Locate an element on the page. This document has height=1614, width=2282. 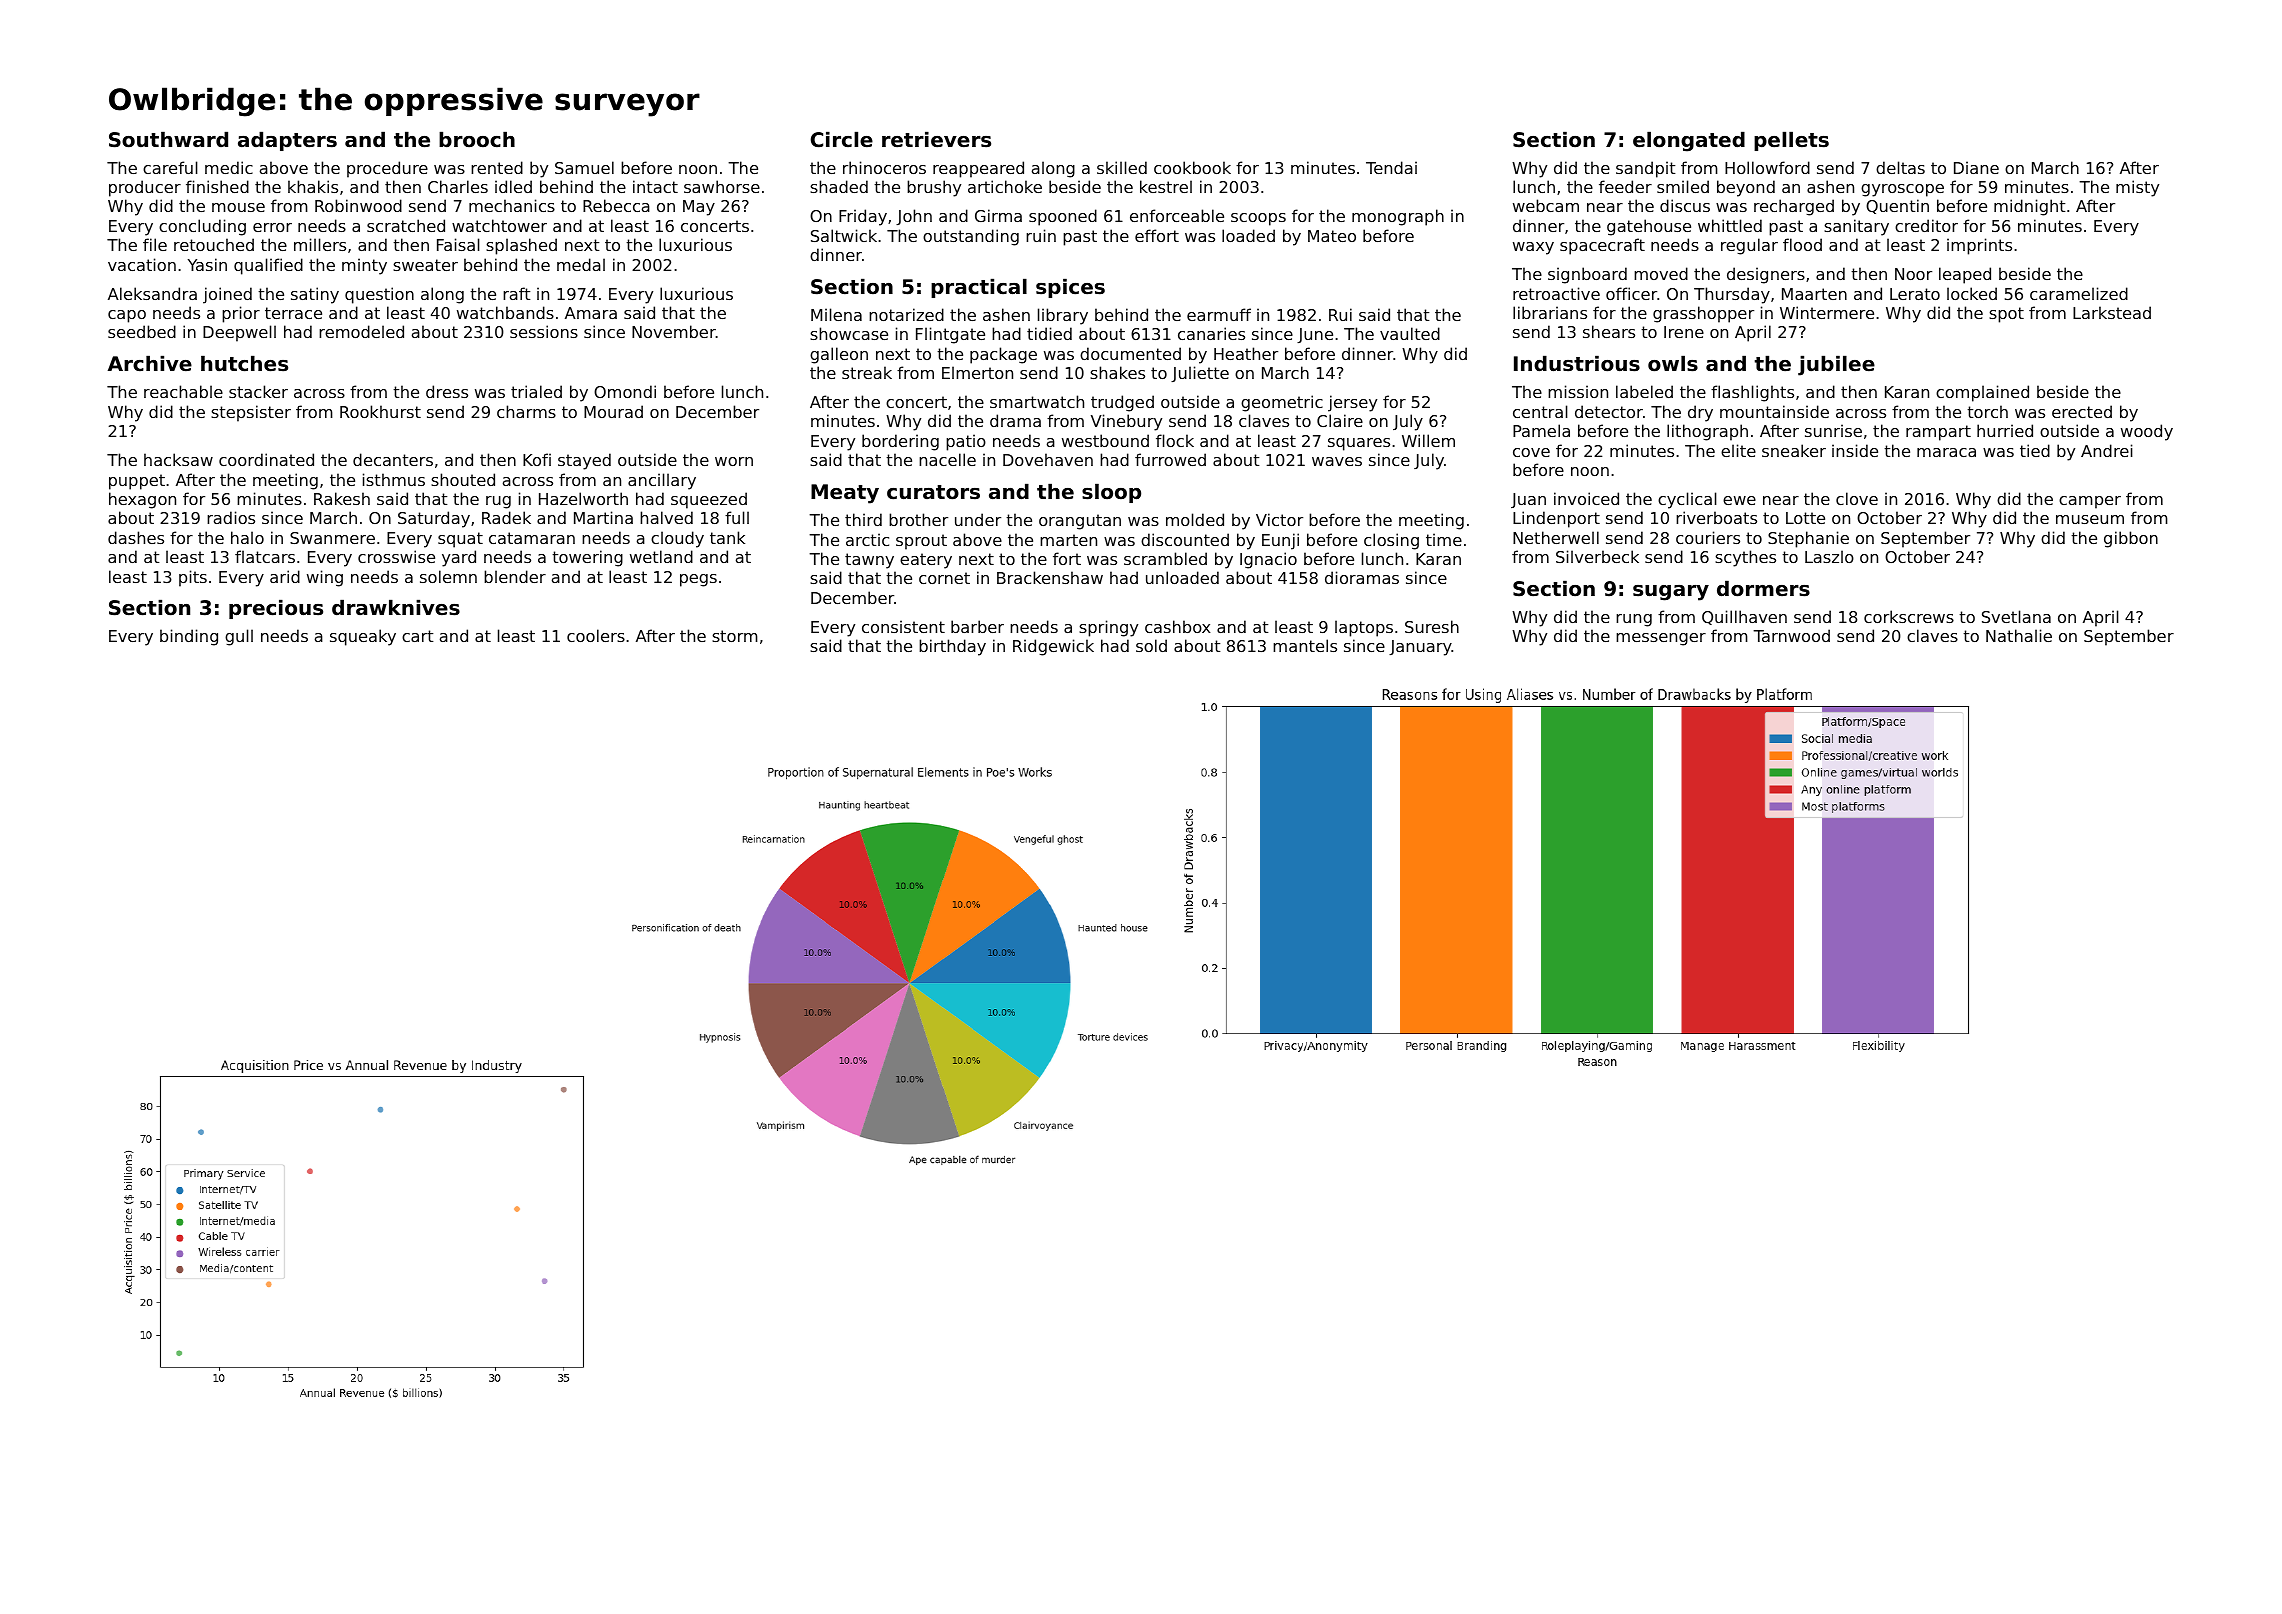
cart is located at coordinates (418, 636).
